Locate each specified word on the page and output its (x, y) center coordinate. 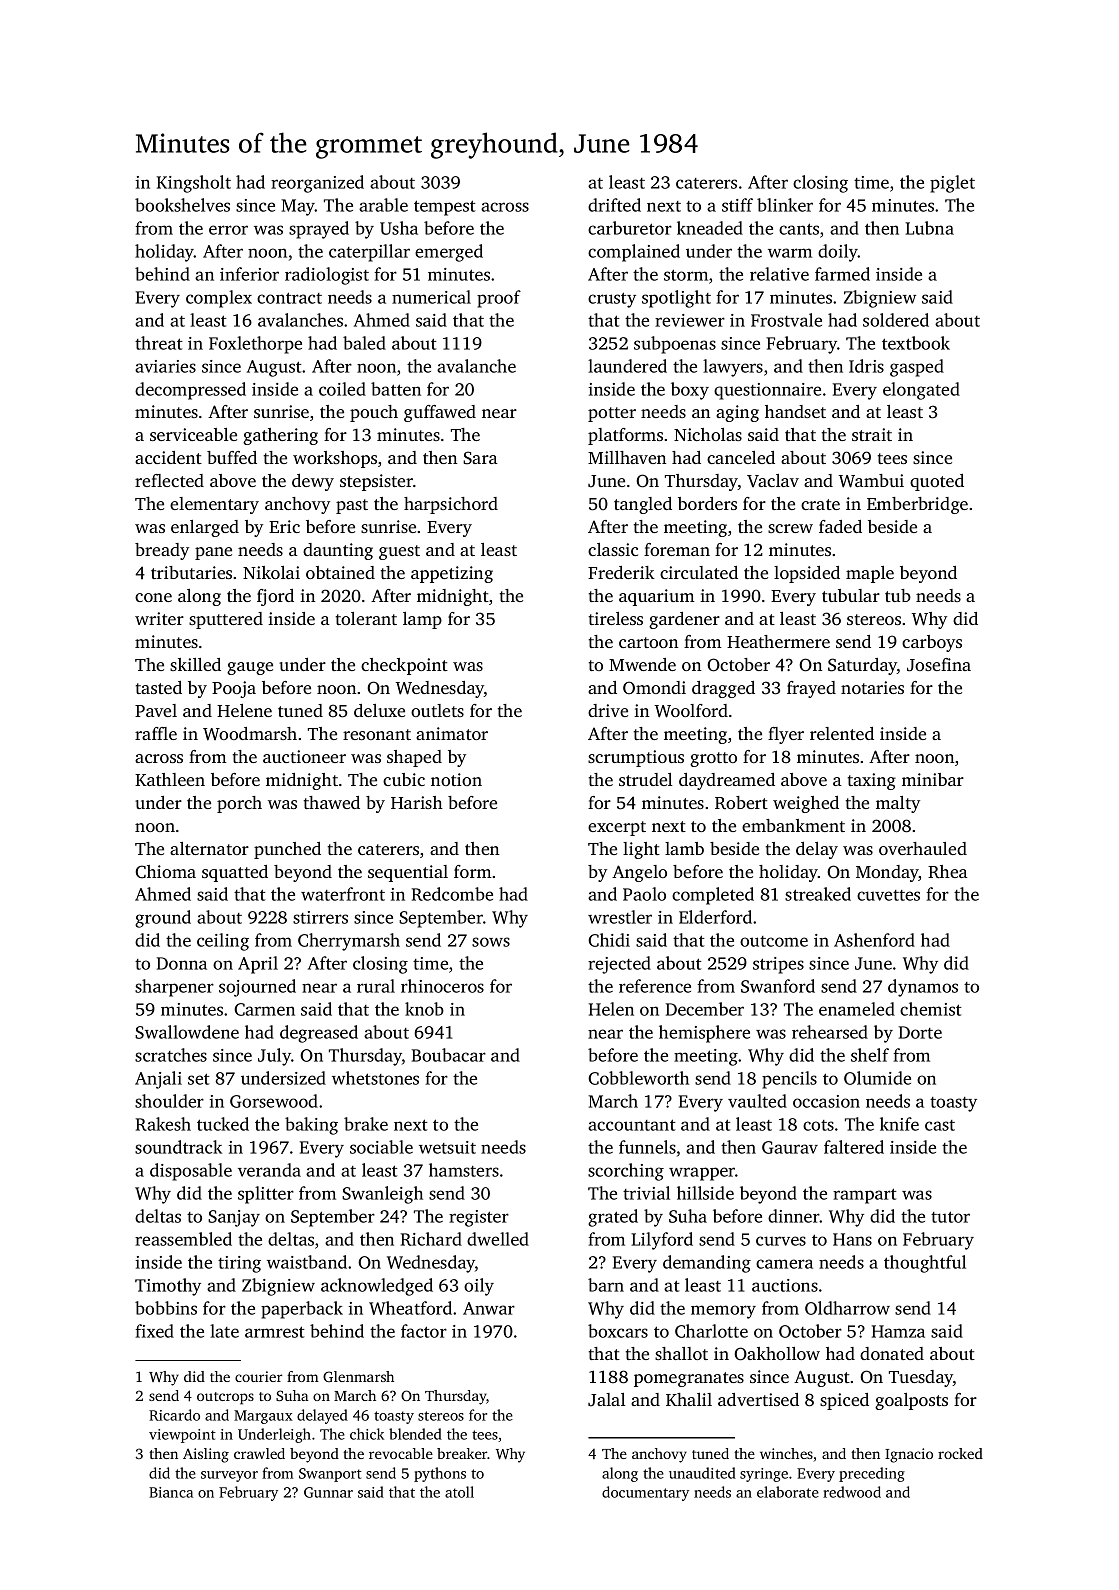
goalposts (911, 1401)
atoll (459, 1492)
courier (258, 1376)
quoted (937, 482)
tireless (616, 618)
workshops (335, 459)
